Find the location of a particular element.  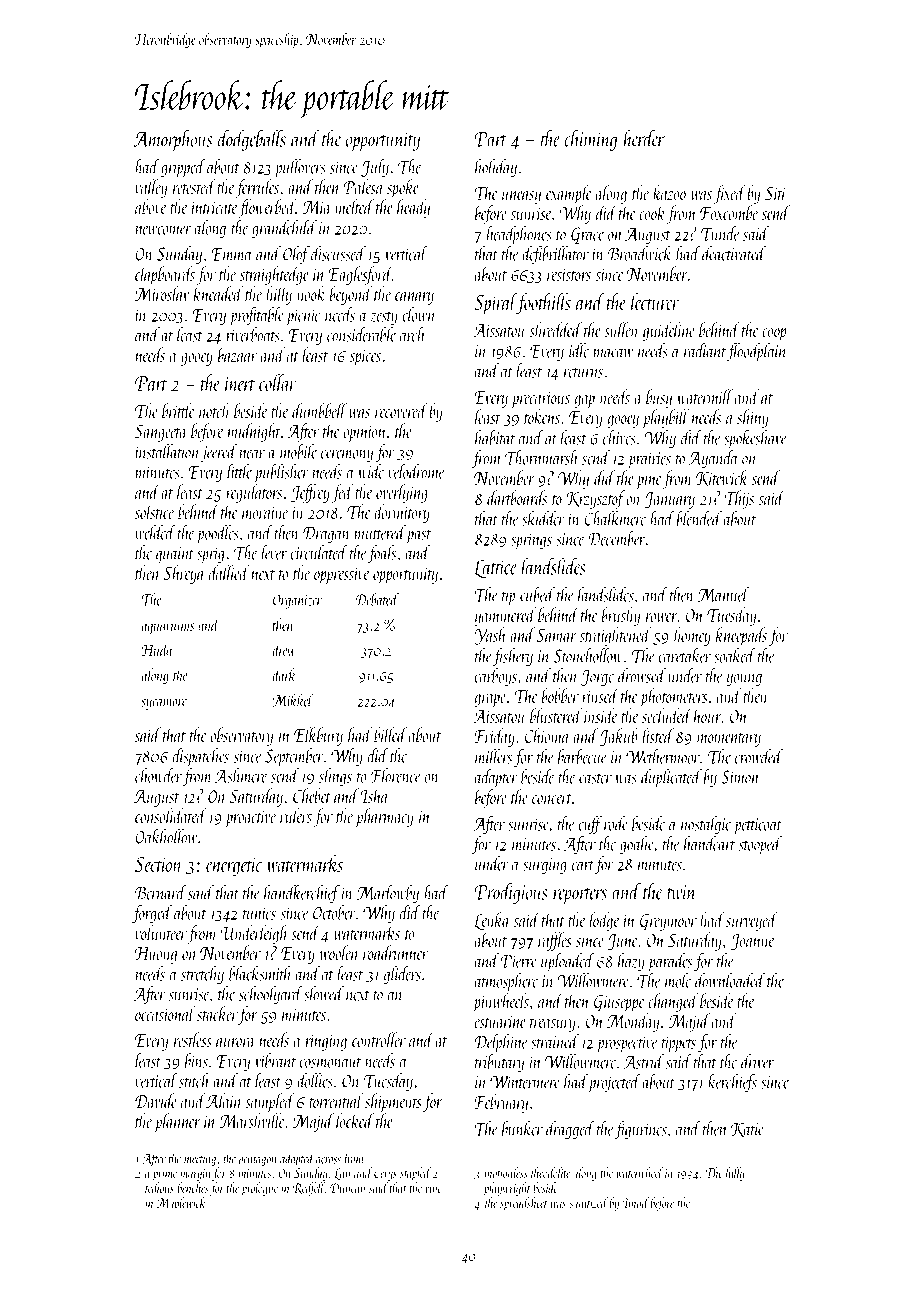

Joanne is located at coordinates (752, 942).
